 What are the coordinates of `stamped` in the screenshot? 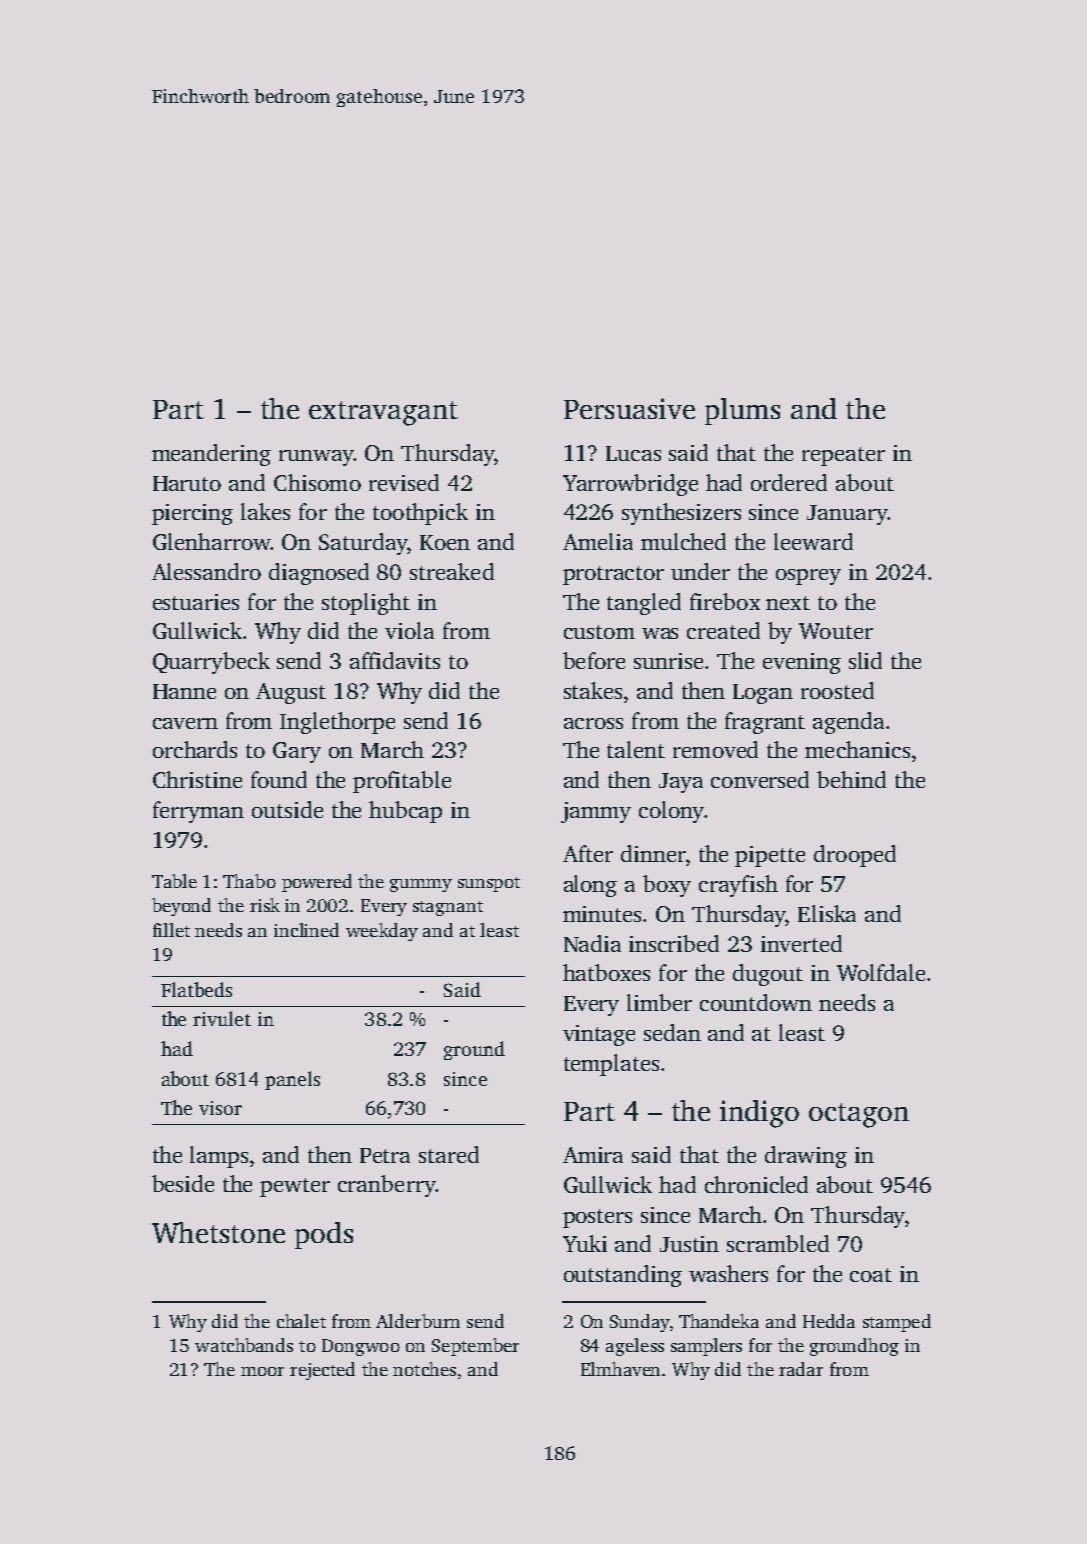 It's located at (897, 1323).
